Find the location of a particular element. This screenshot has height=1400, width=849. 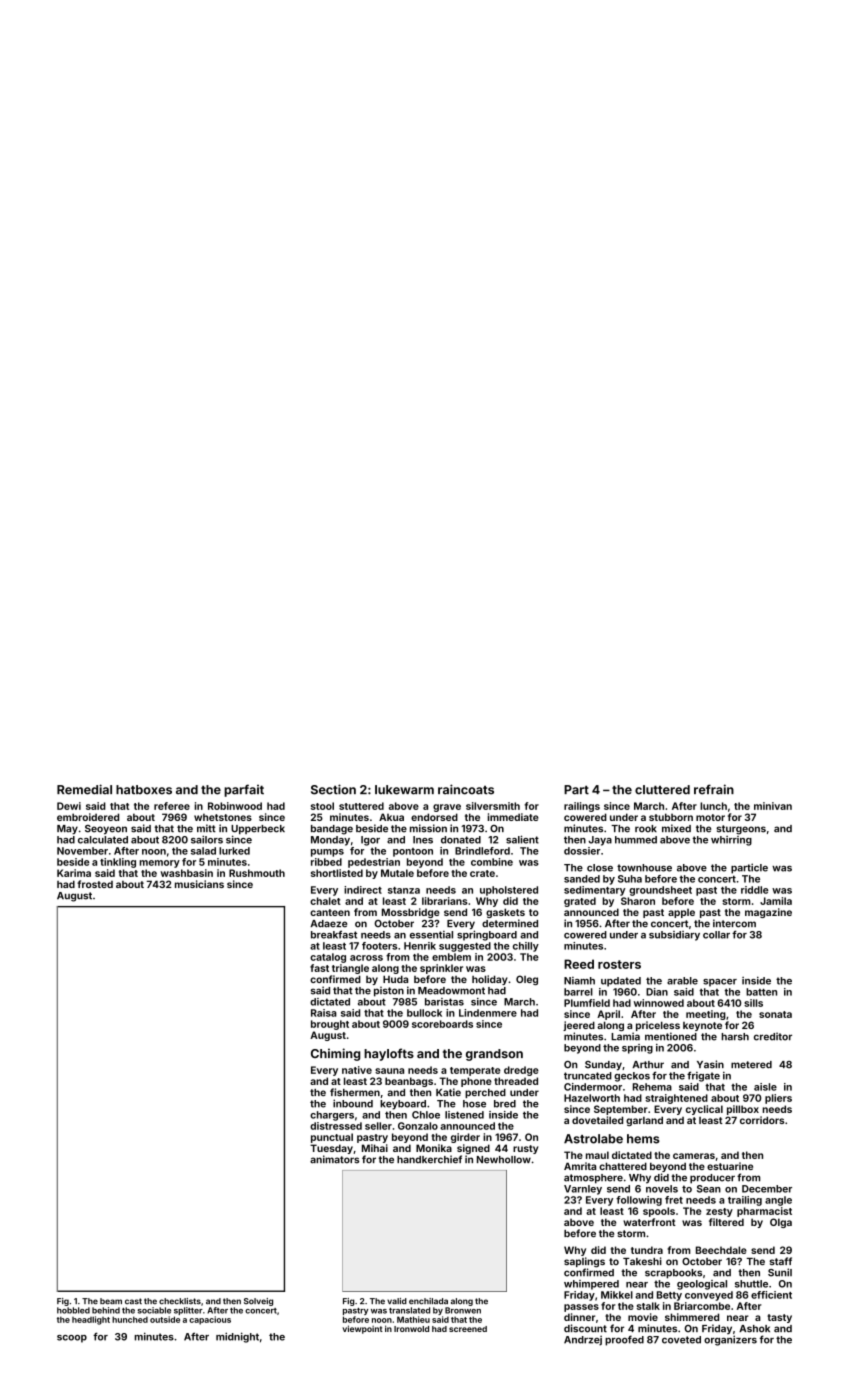

frosted is located at coordinates (95, 884).
